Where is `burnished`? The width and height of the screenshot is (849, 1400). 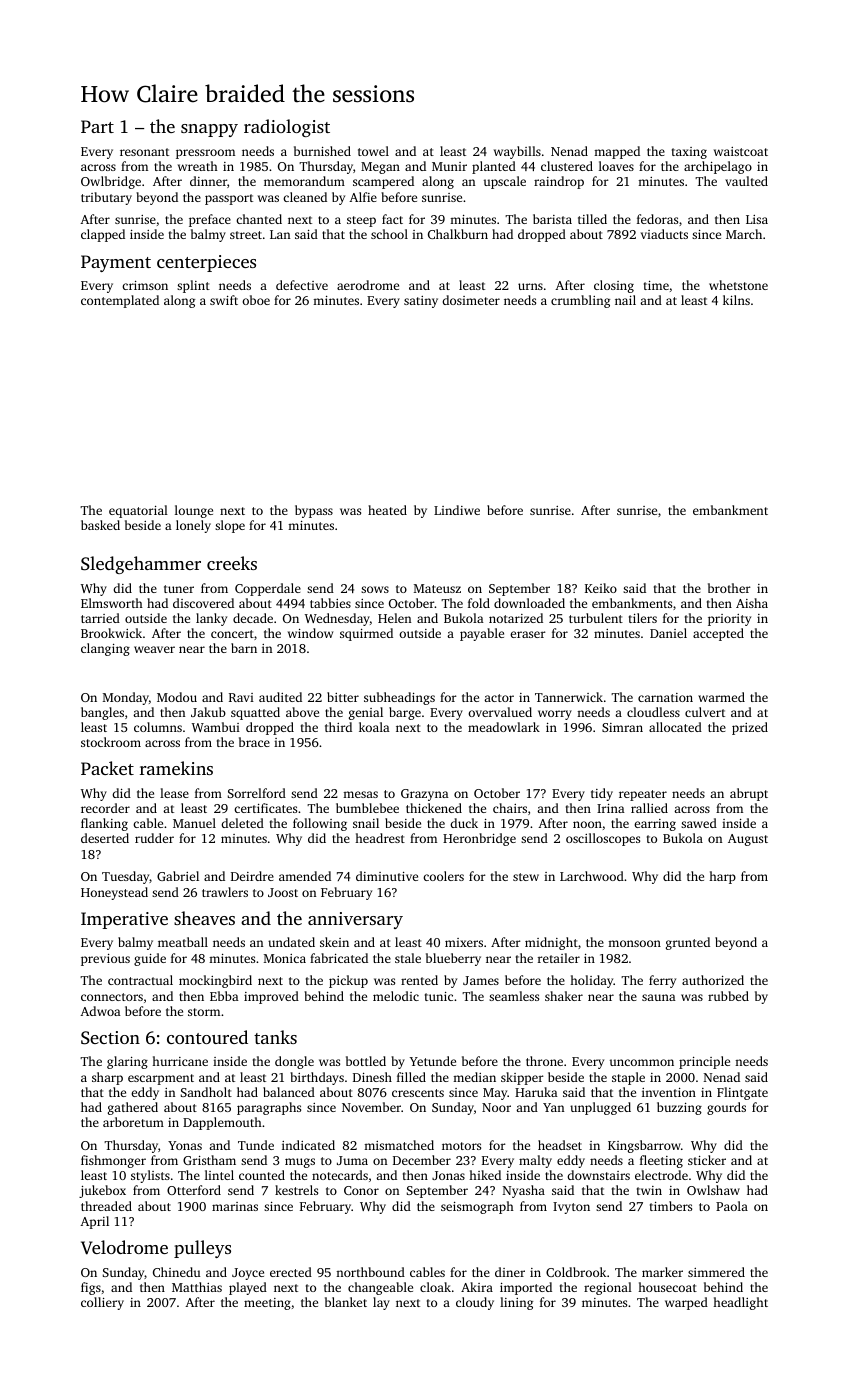 burnished is located at coordinates (322, 151).
